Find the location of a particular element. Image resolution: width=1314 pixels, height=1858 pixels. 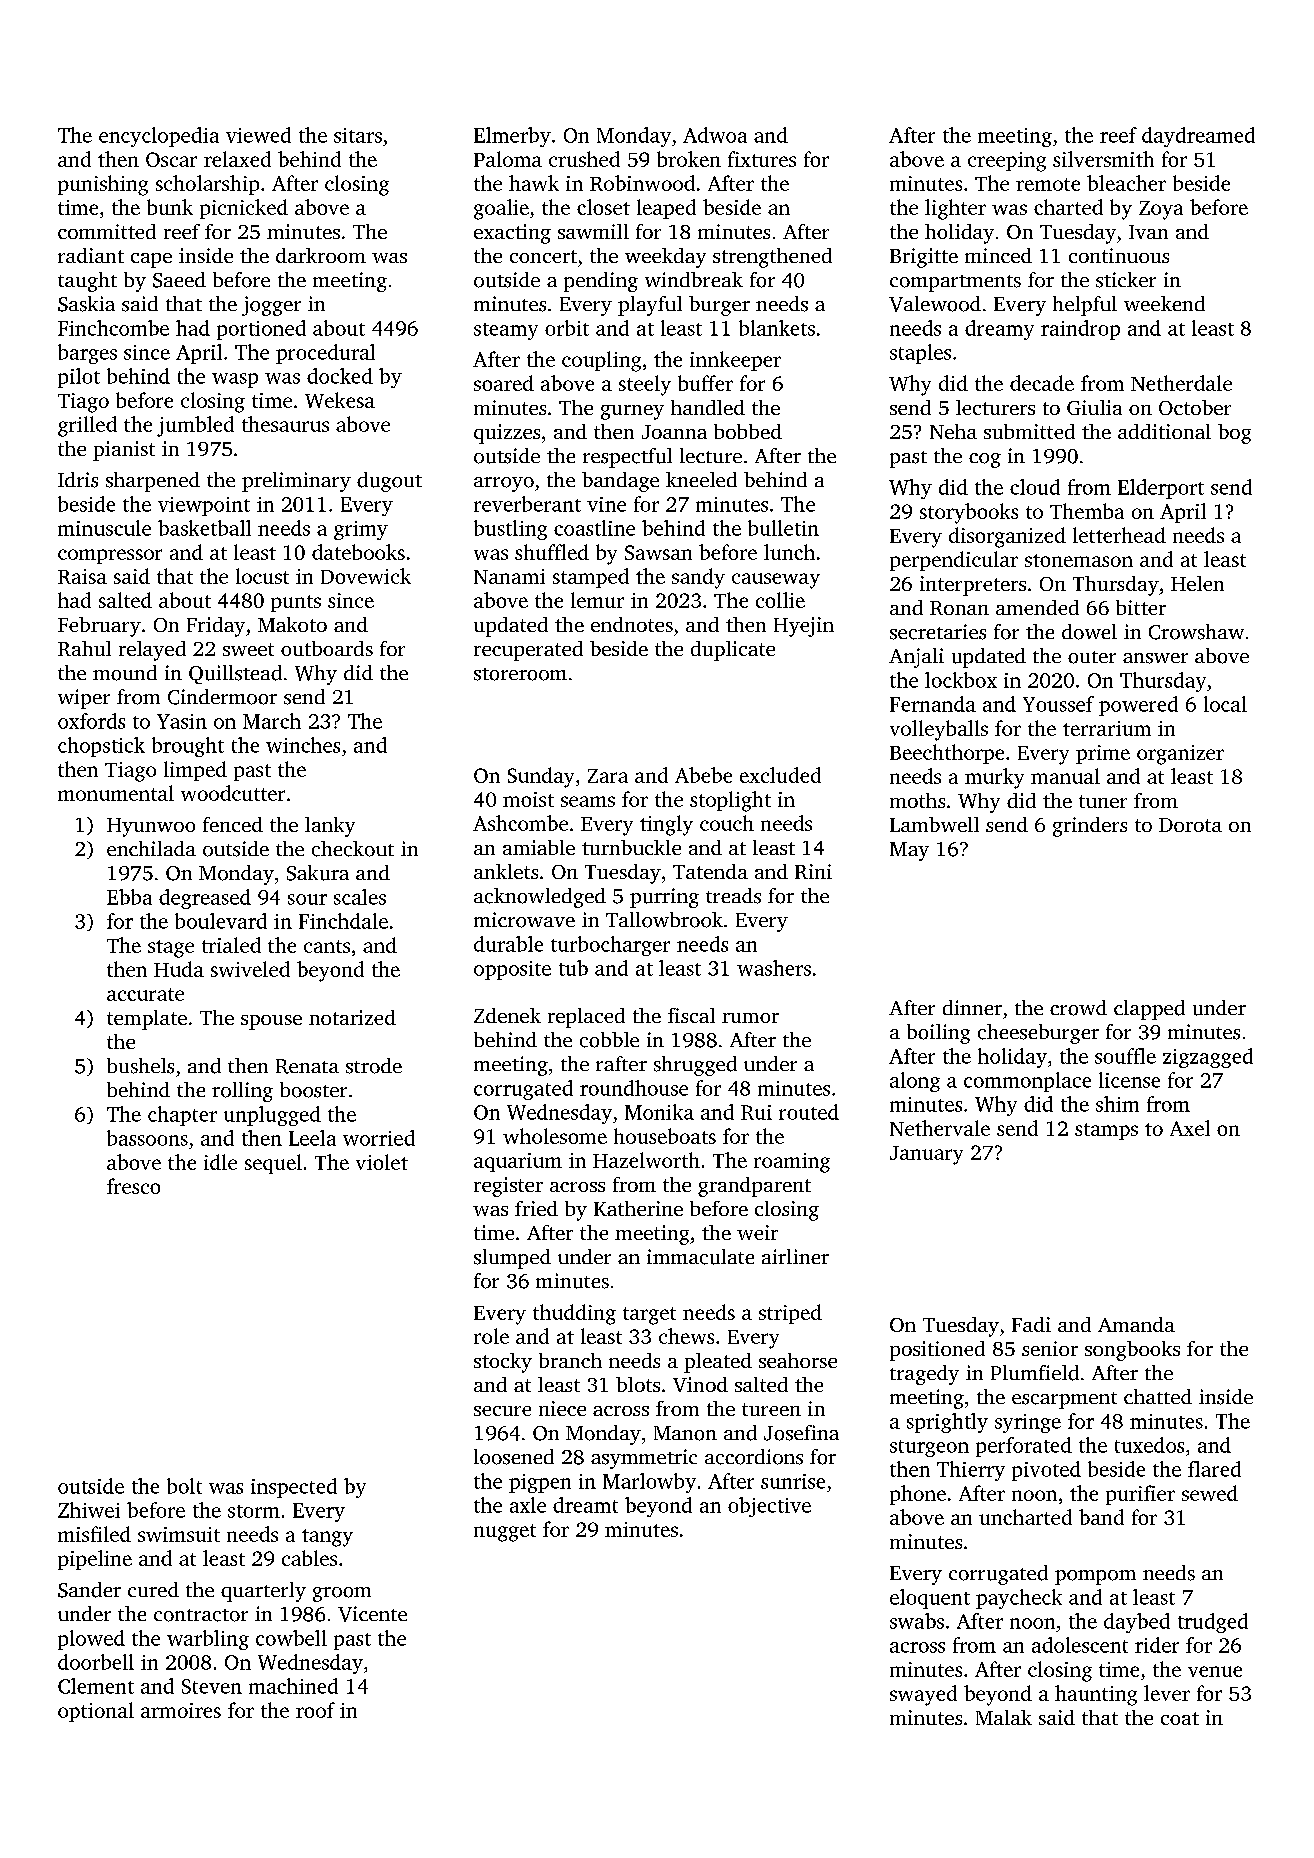

Valewood is located at coordinates (935, 304).
